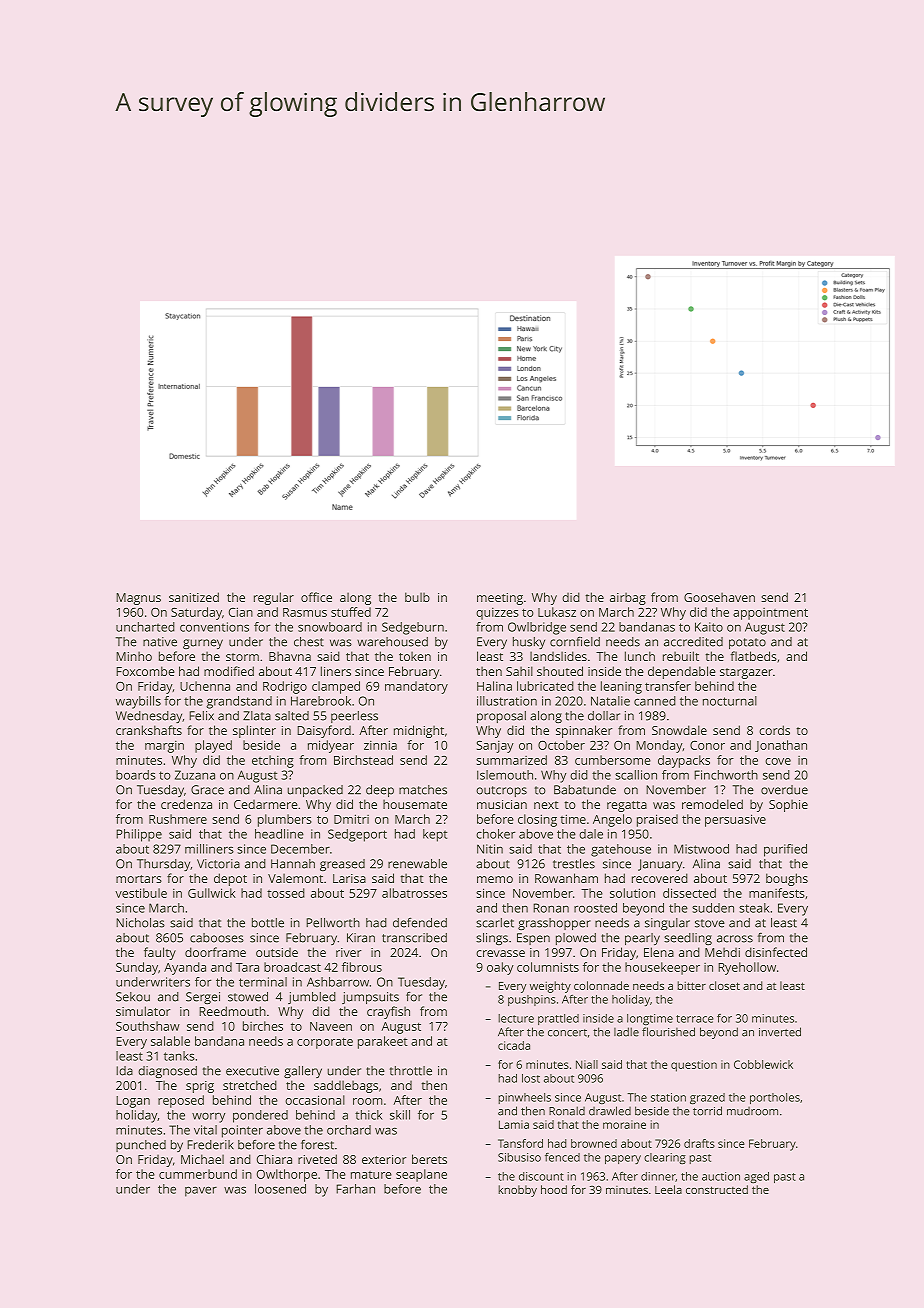 Image resolution: width=924 pixels, height=1308 pixels. I want to click on Kaito, so click(709, 627).
